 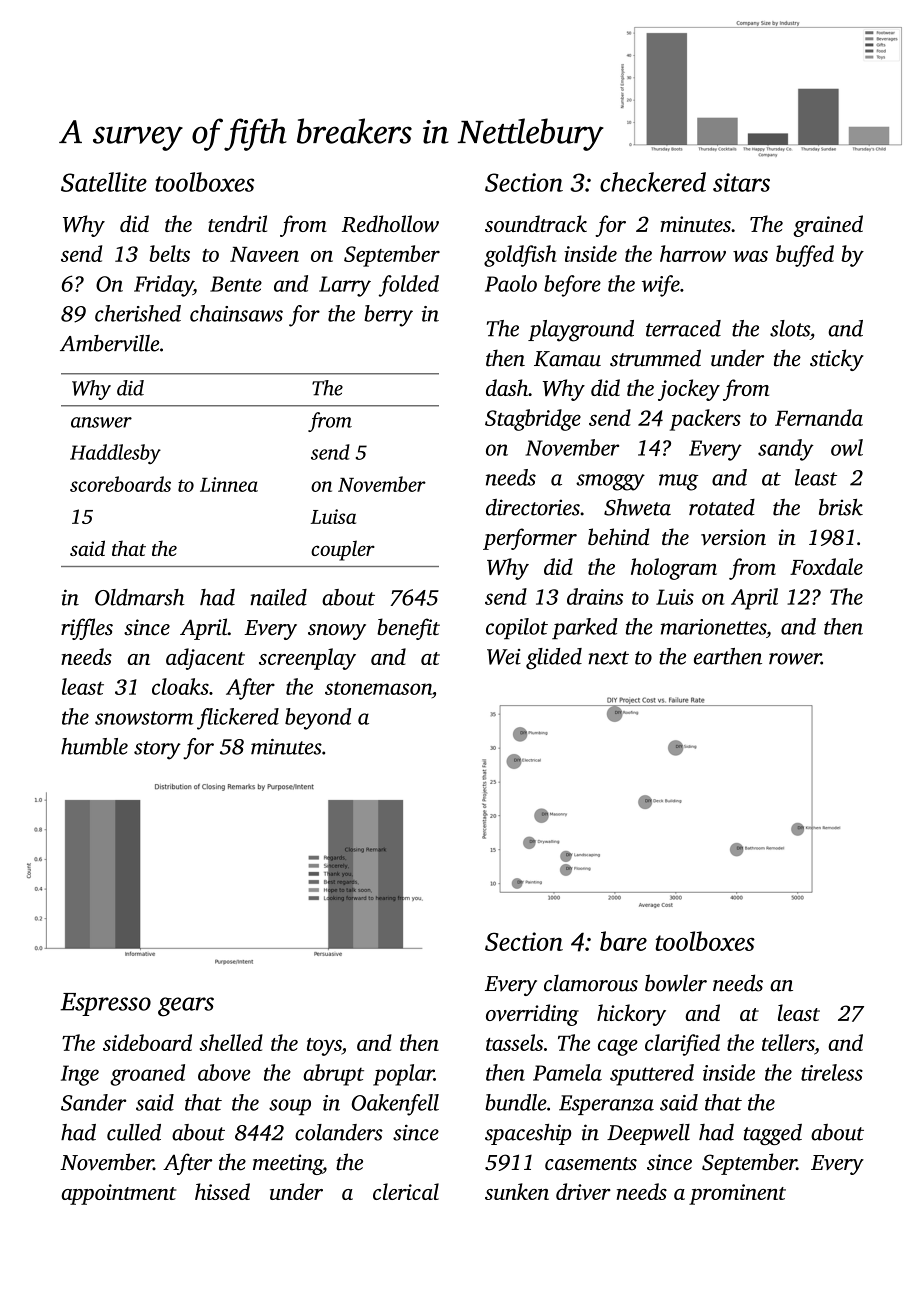 What do you see at coordinates (517, 1191) in the document?
I see `sunken` at bounding box center [517, 1191].
